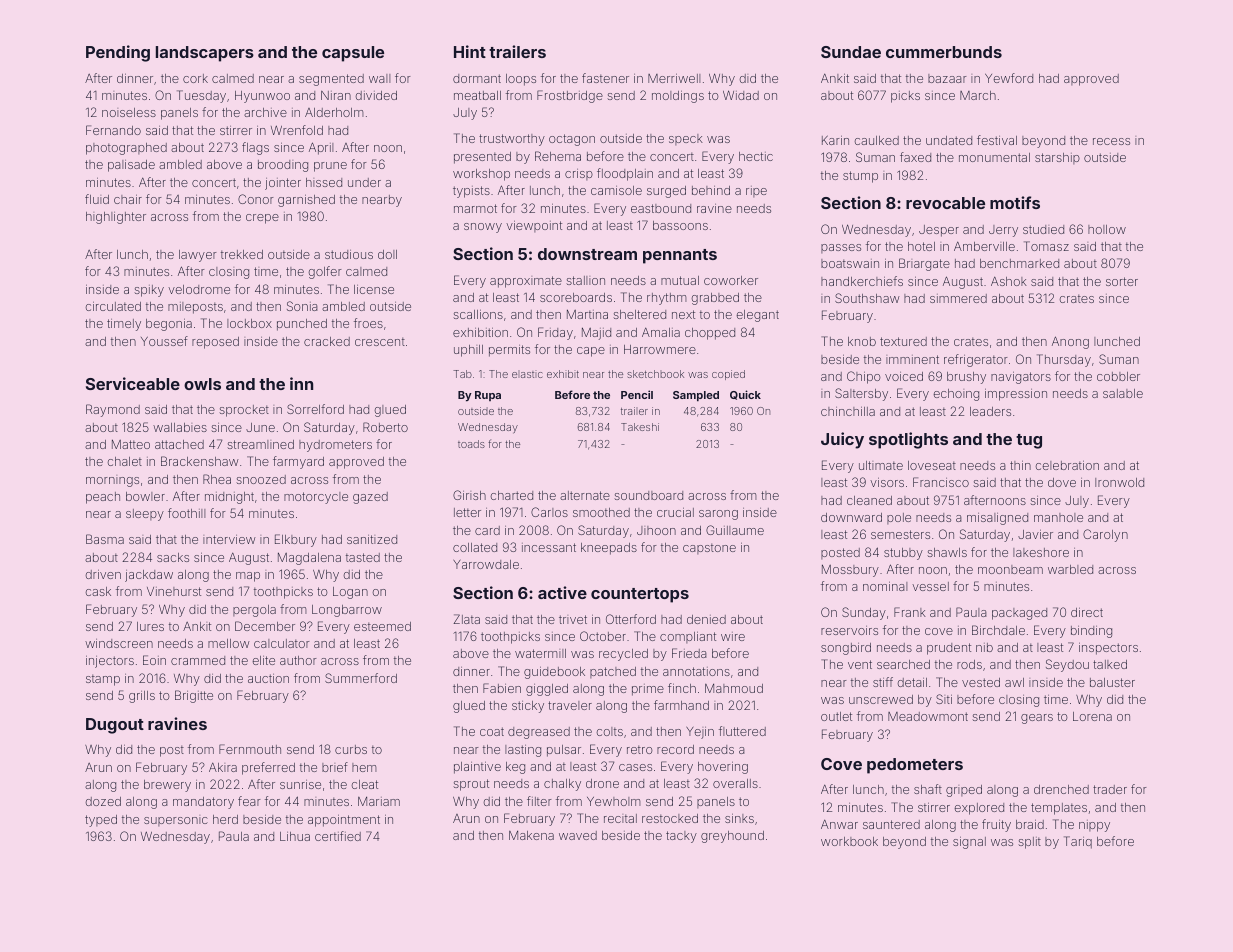 The image size is (1233, 952). I want to click on Lihua, so click(295, 836).
